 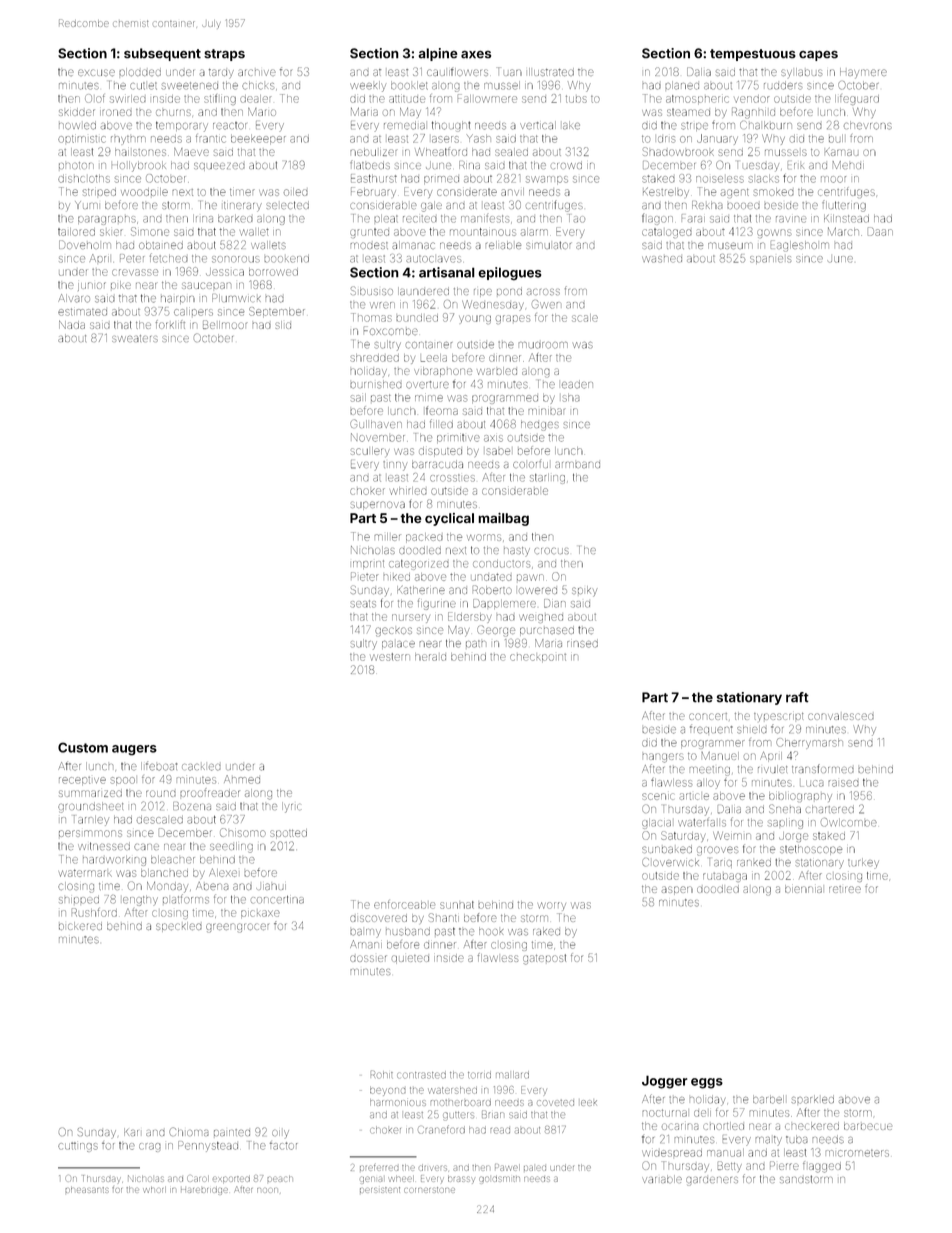 What do you see at coordinates (370, 451) in the image?
I see `scullery` at bounding box center [370, 451].
